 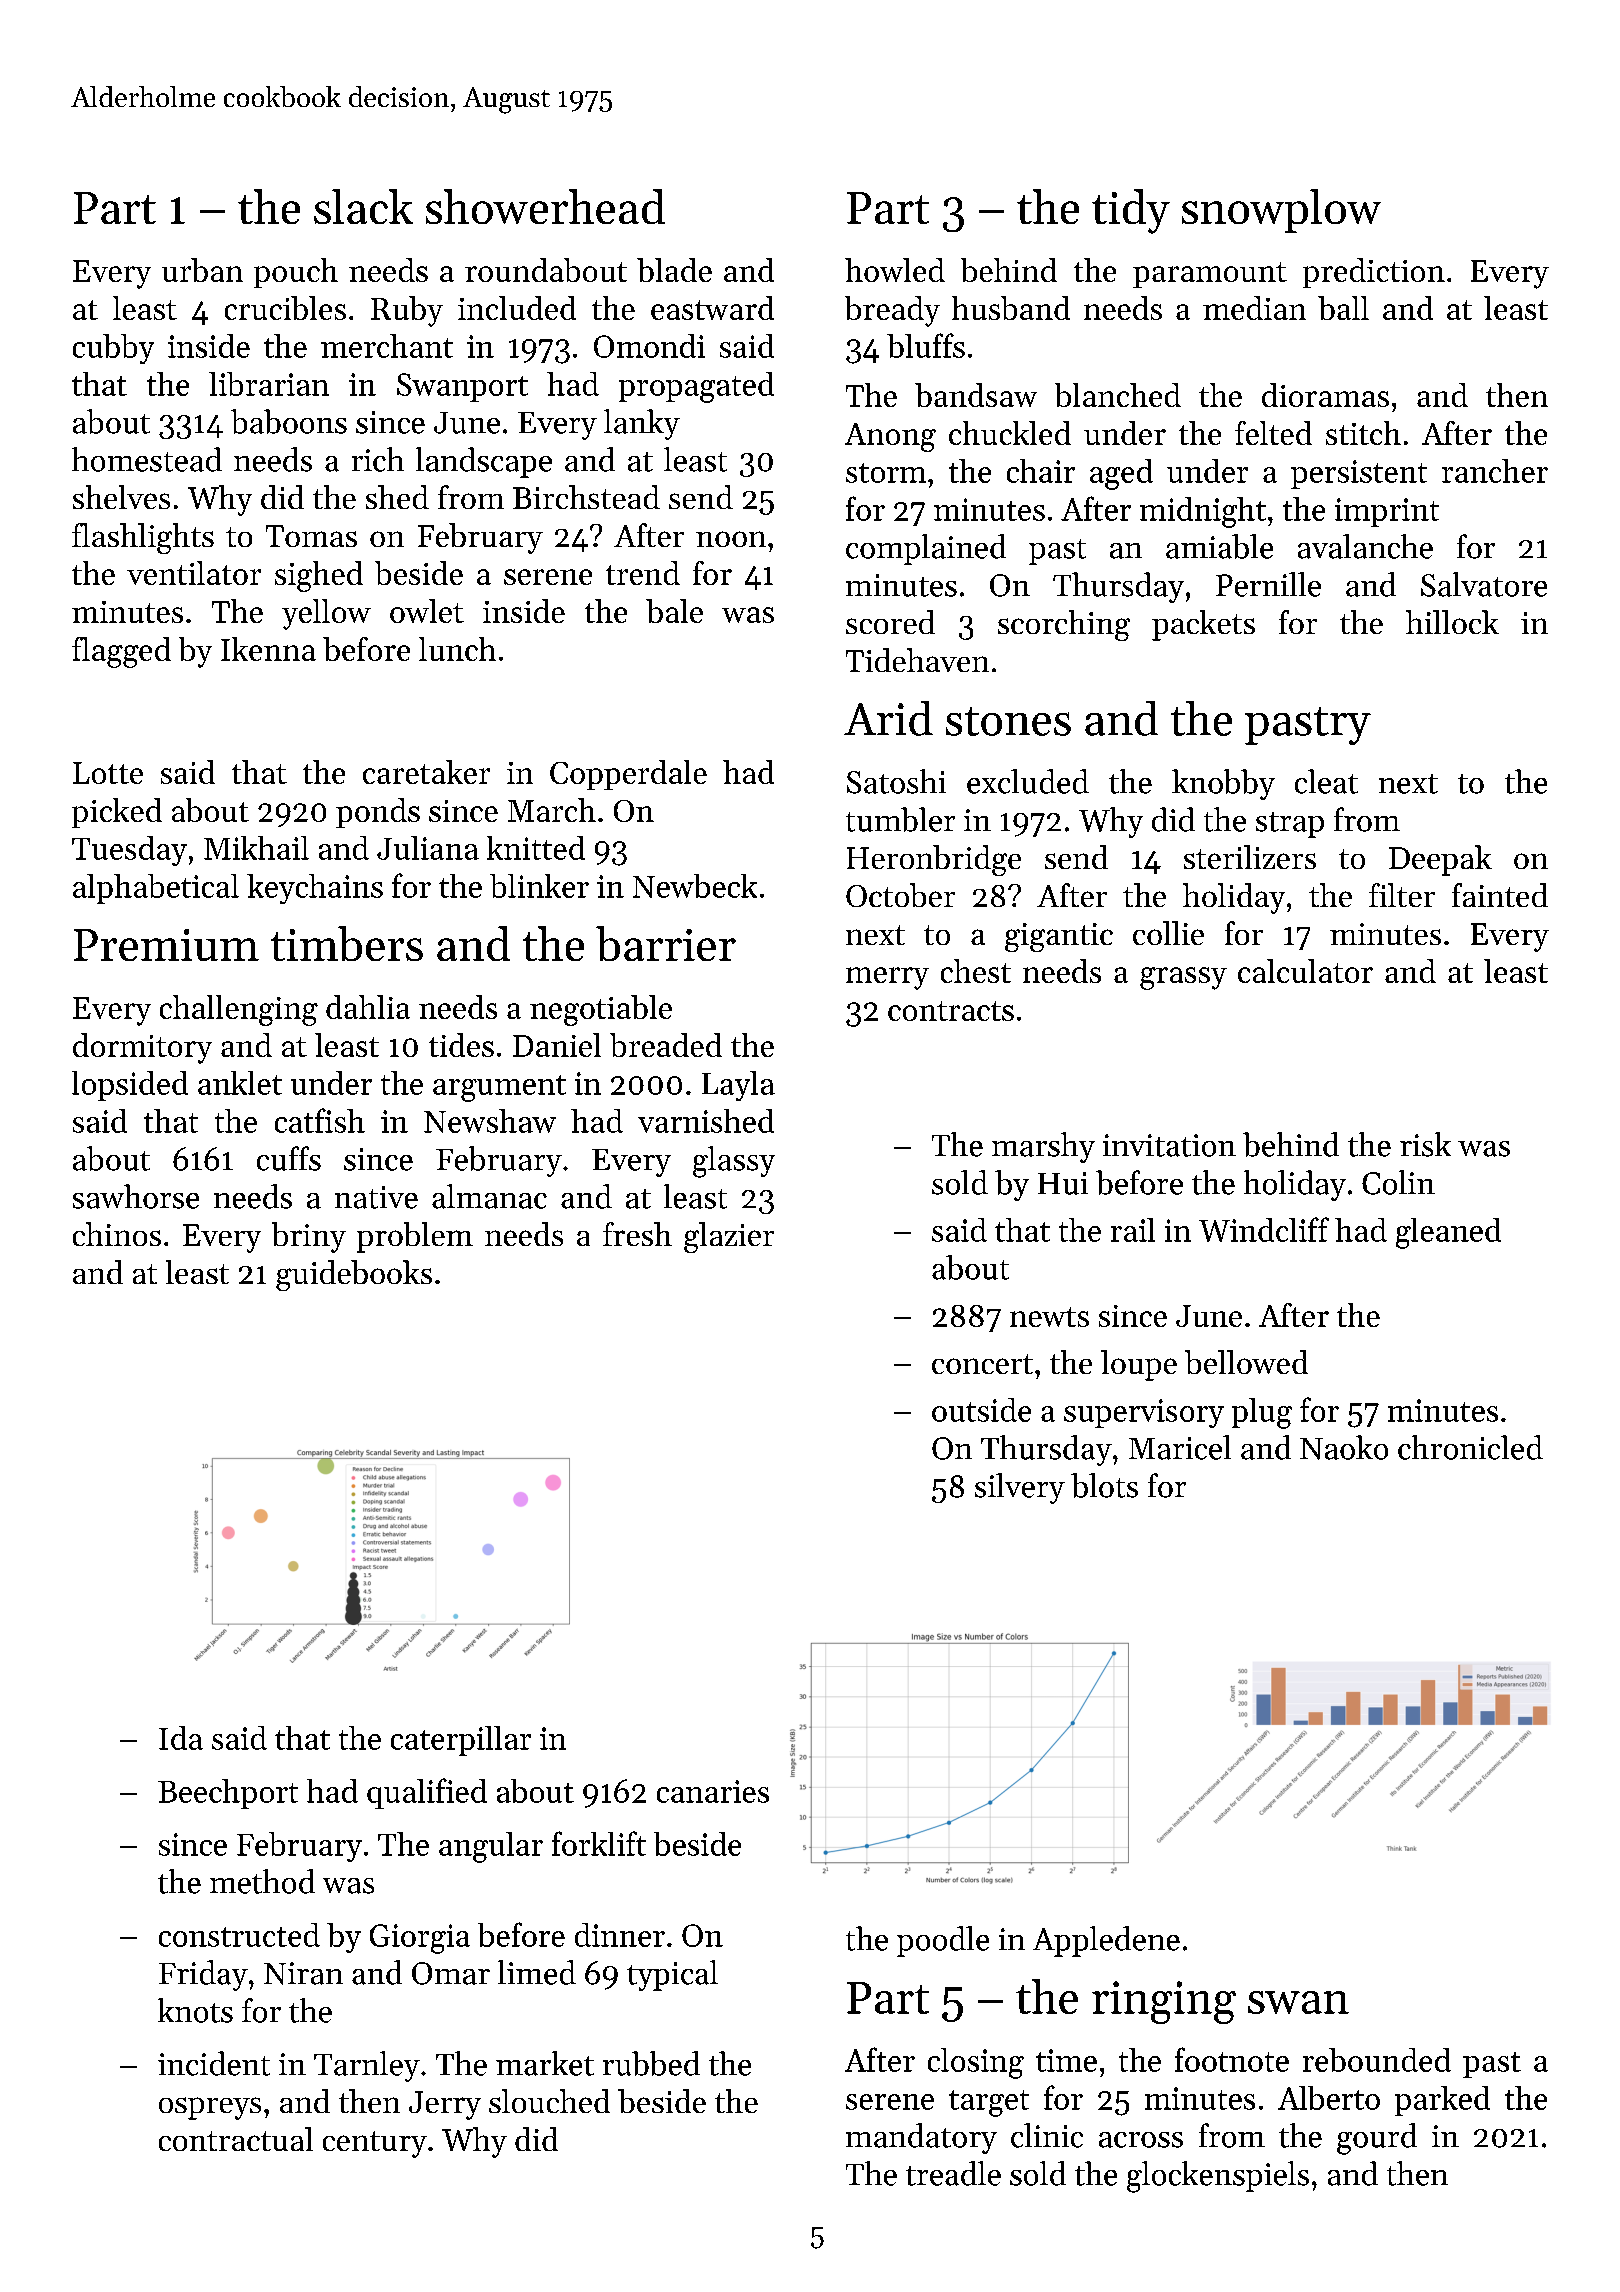 What do you see at coordinates (347, 943) in the screenshot?
I see `timbers` at bounding box center [347, 943].
